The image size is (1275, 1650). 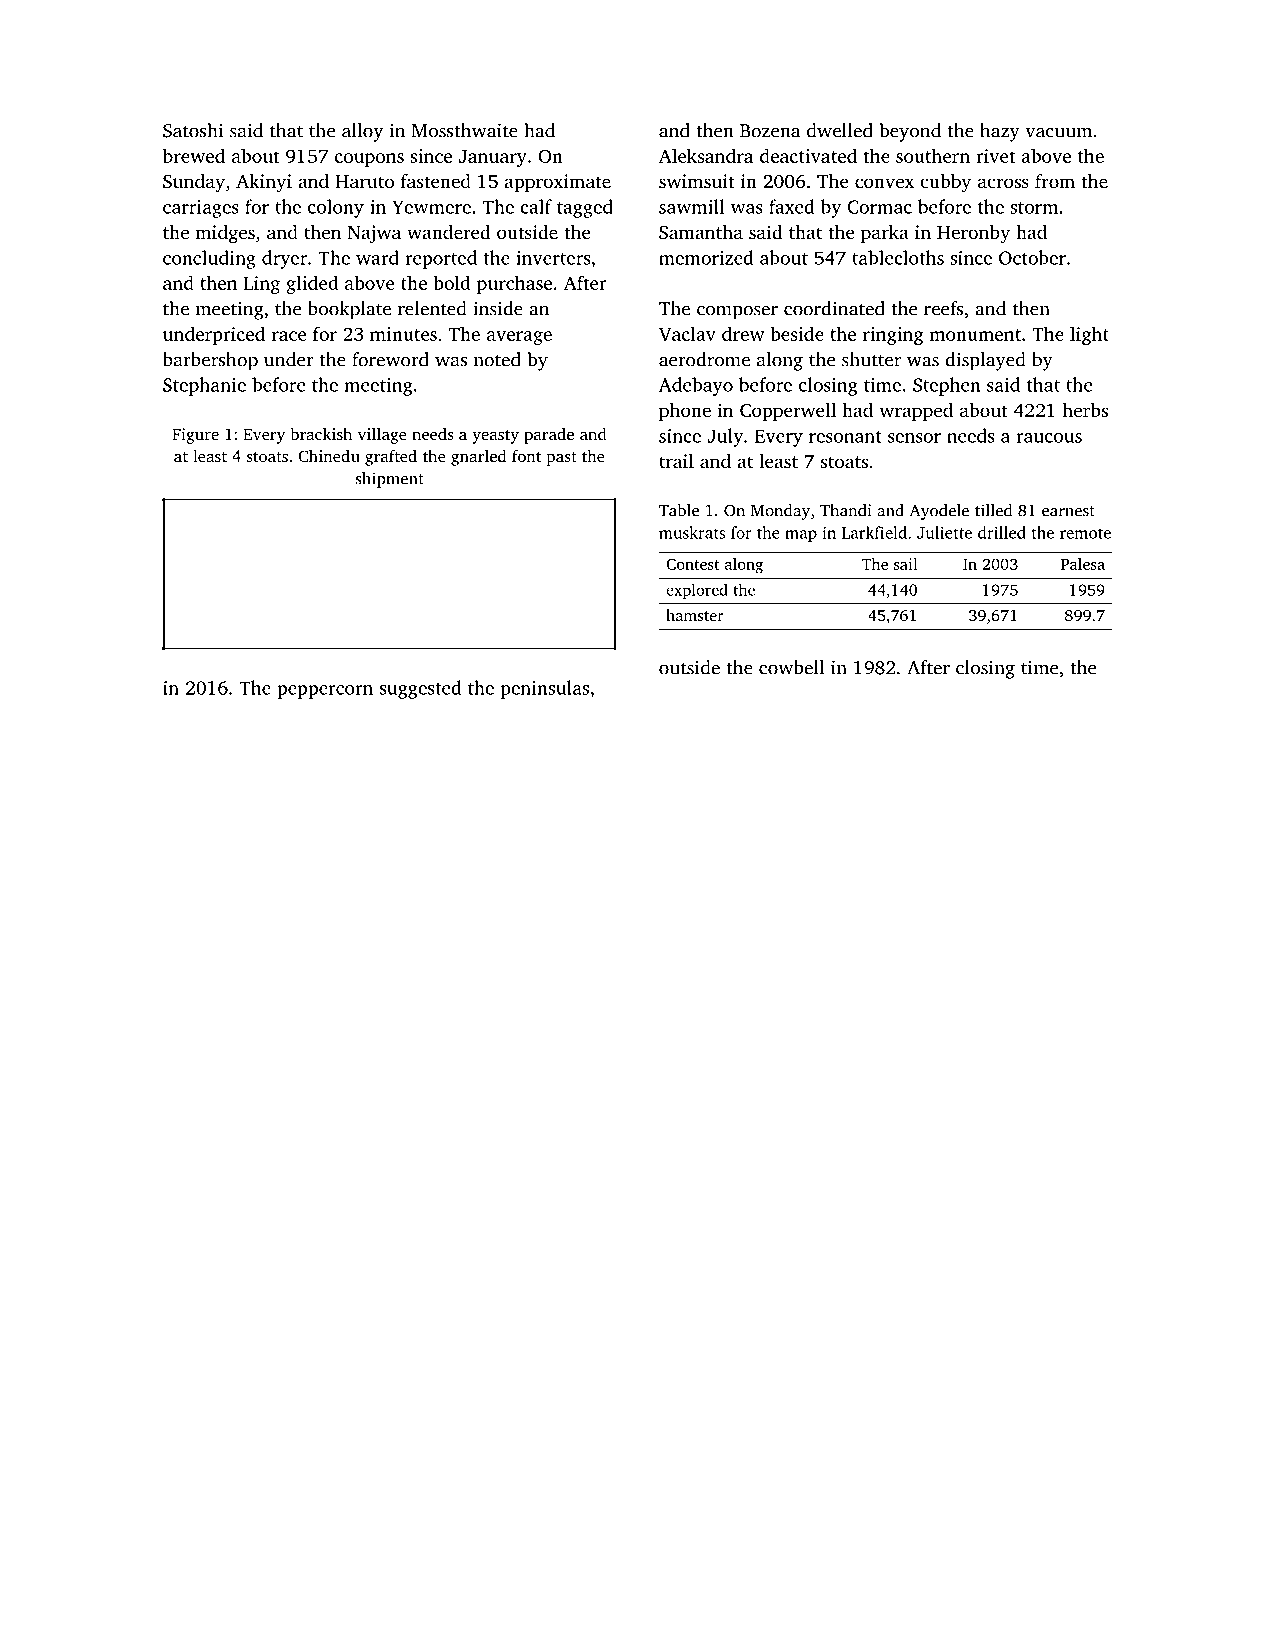 I want to click on Adebayo, so click(x=696, y=386).
